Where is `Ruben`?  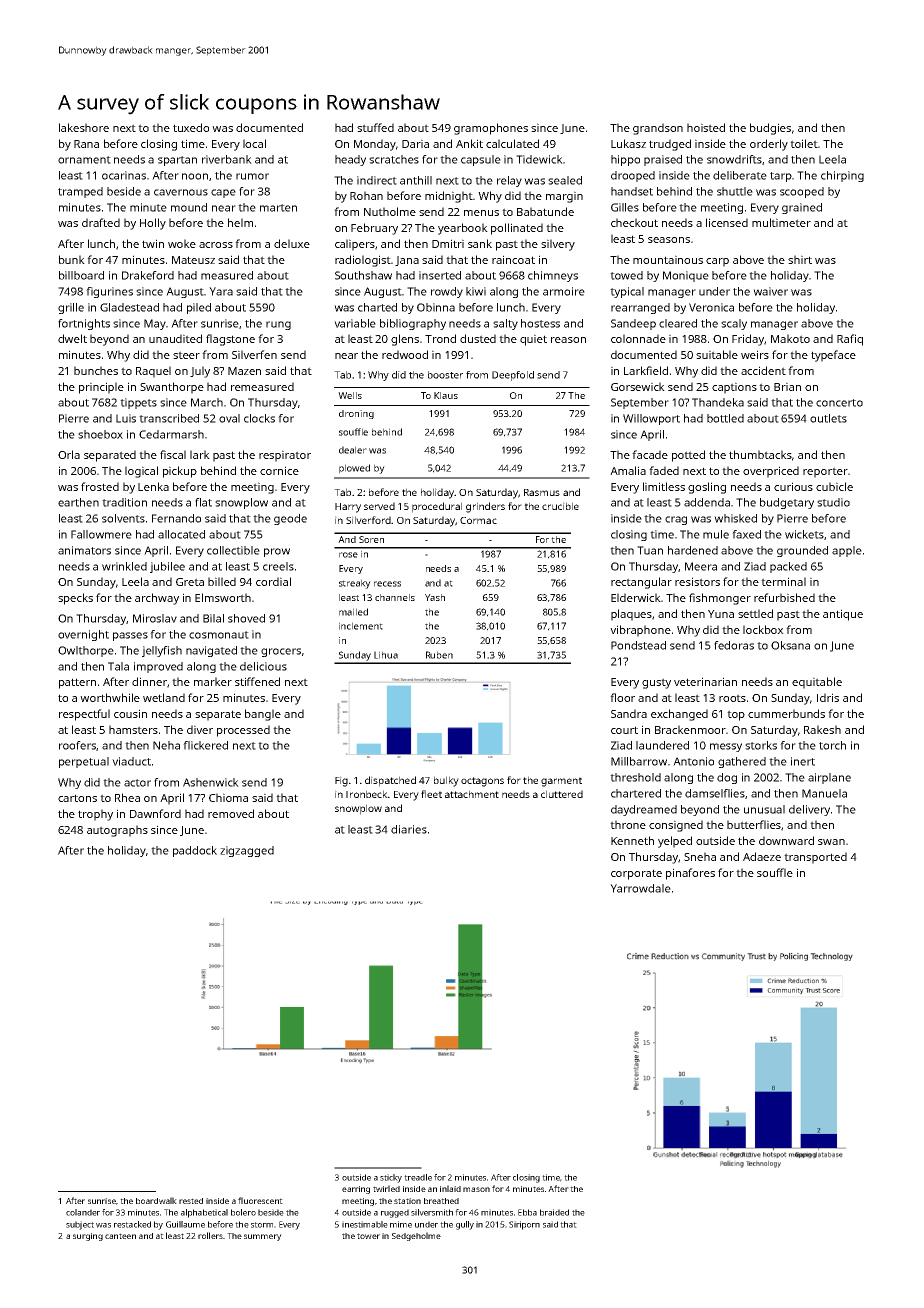
Ruben is located at coordinates (439, 655).
